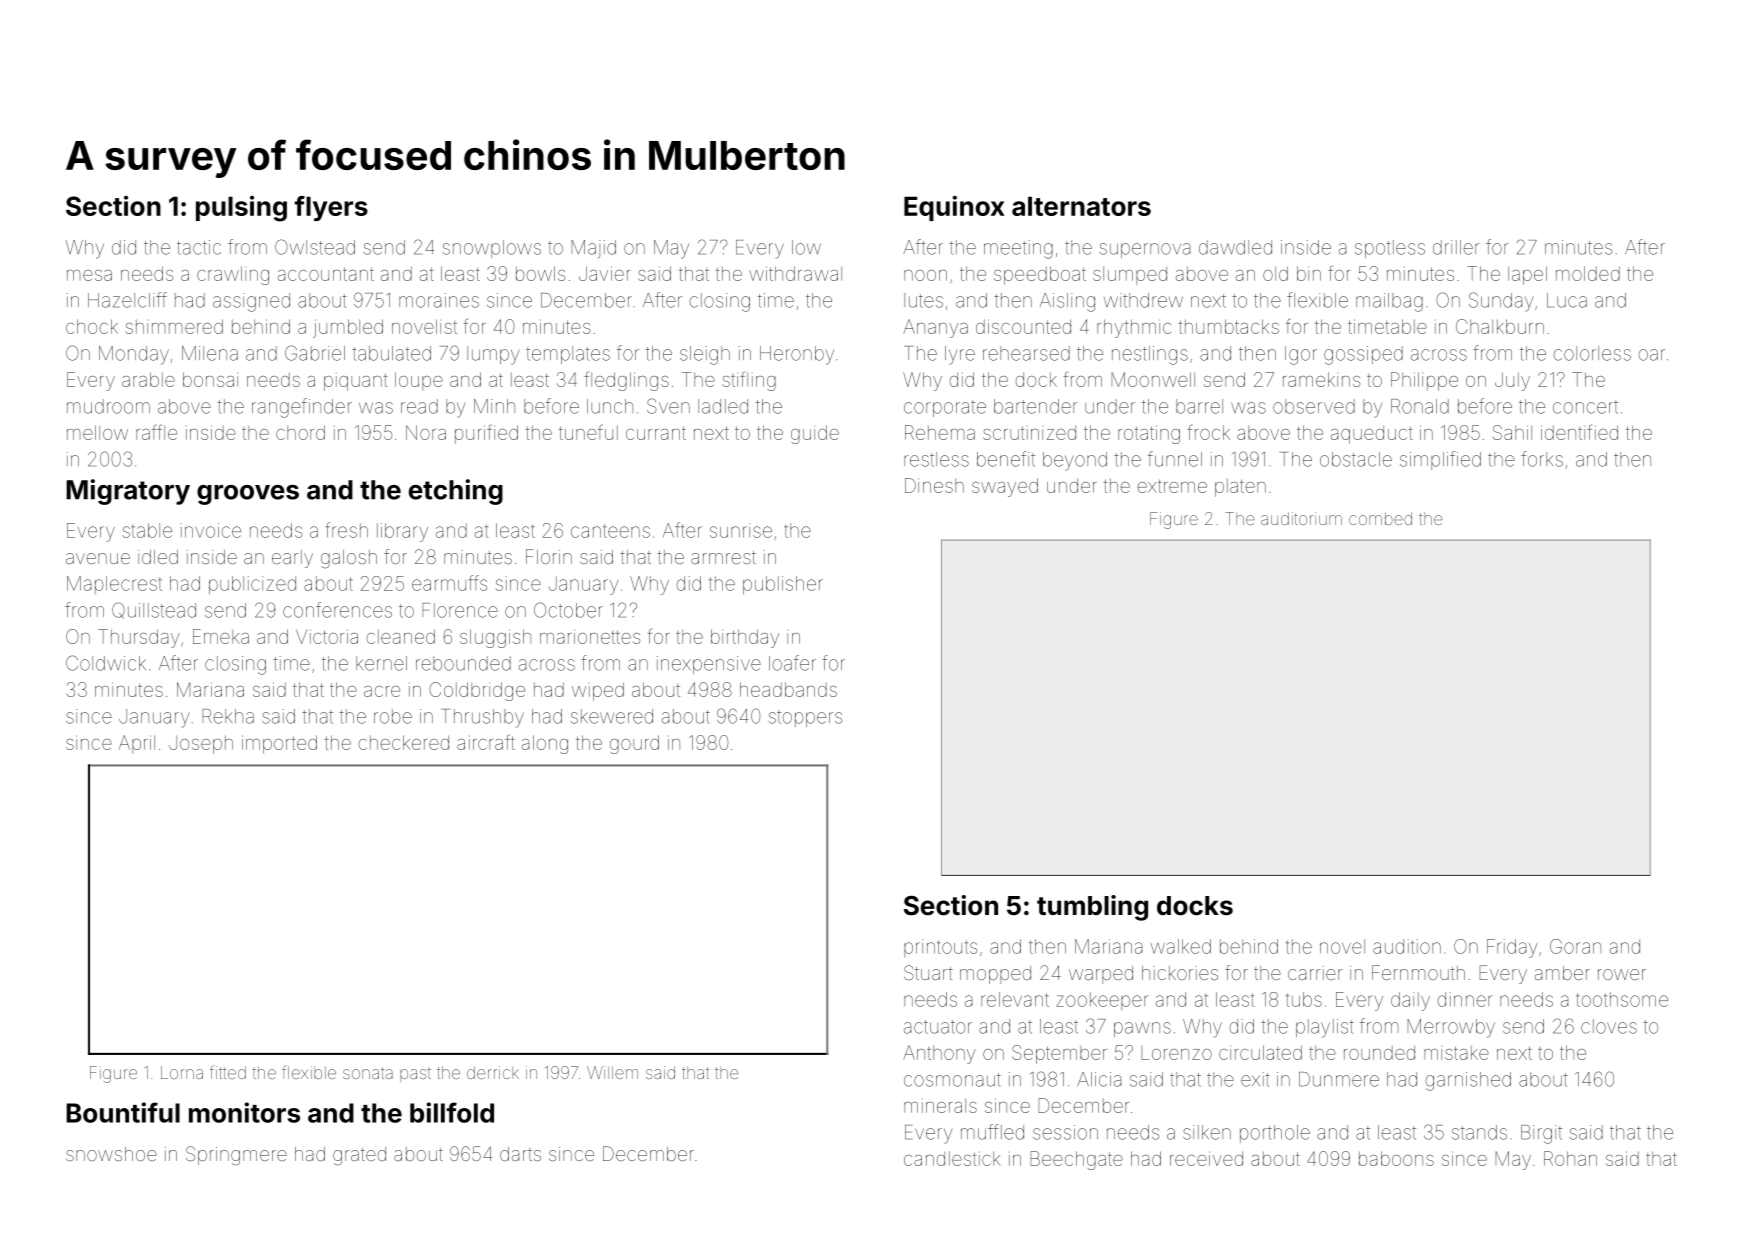 The height and width of the document is (1240, 1754). What do you see at coordinates (545, 744) in the document?
I see `along` at bounding box center [545, 744].
